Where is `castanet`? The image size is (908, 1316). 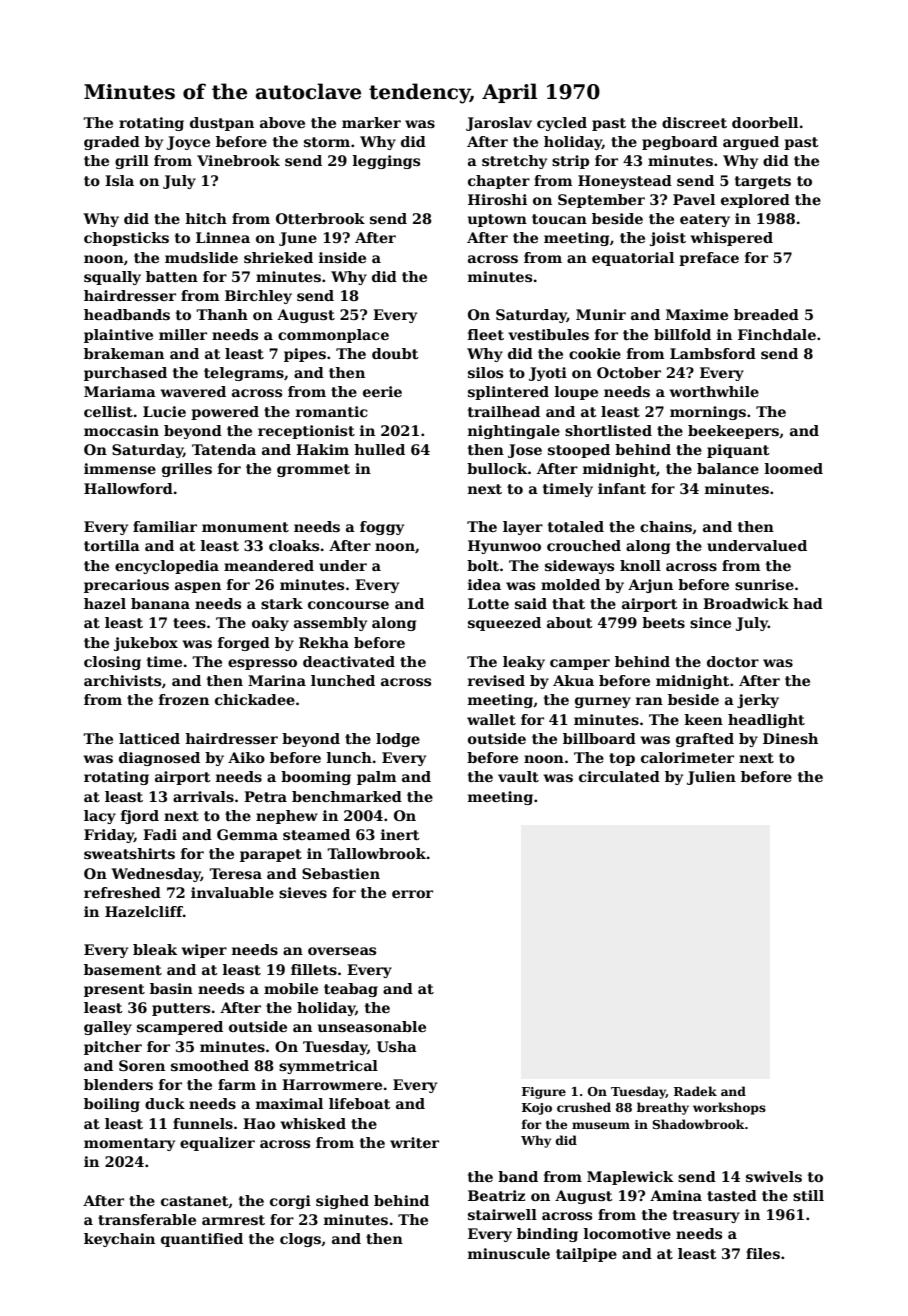 castanet is located at coordinates (195, 1202).
